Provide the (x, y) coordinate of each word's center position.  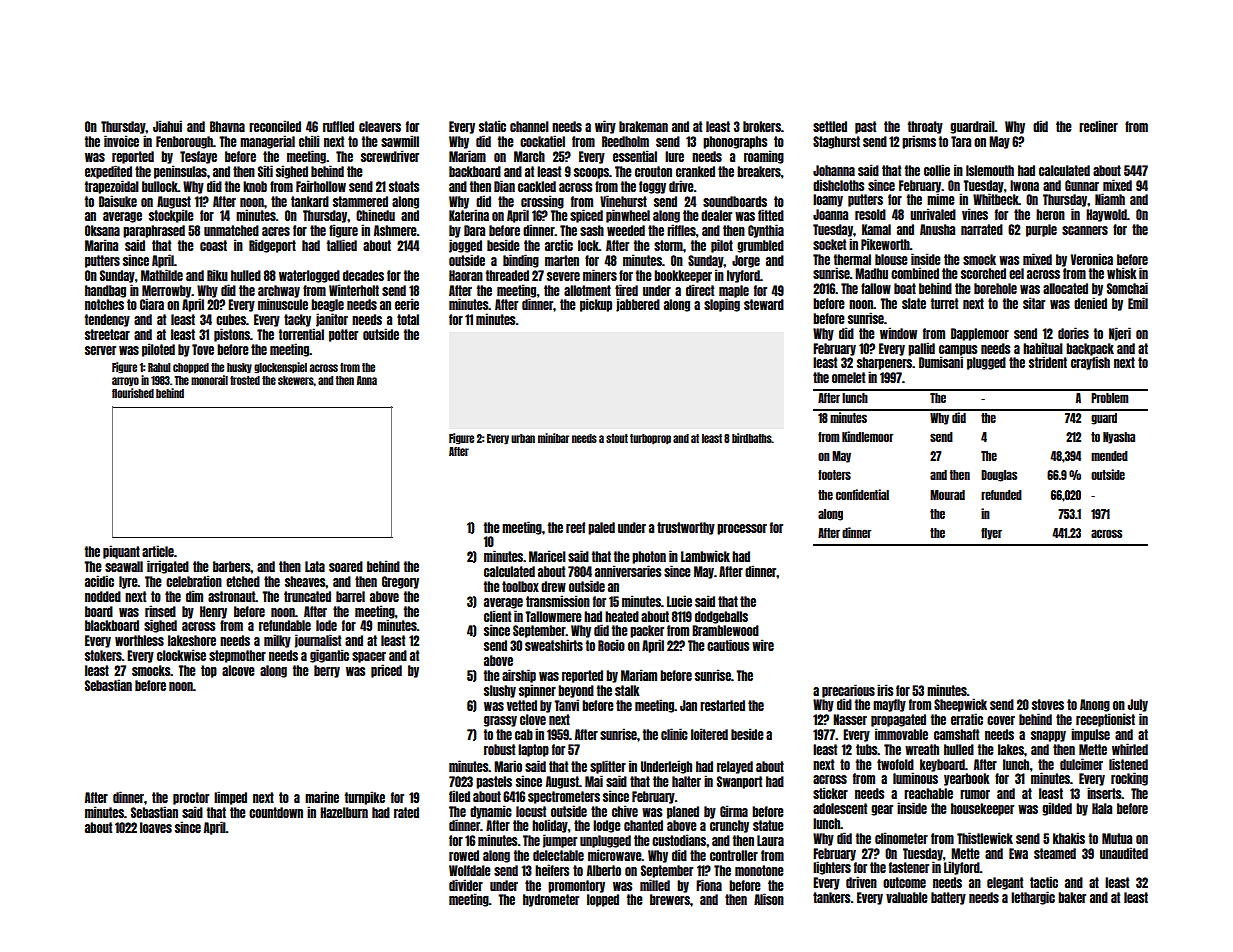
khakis (1069, 838)
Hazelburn (344, 812)
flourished (133, 393)
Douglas (999, 476)
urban (523, 438)
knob (255, 186)
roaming (764, 157)
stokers (103, 655)
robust (499, 749)
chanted (643, 825)
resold (870, 214)
